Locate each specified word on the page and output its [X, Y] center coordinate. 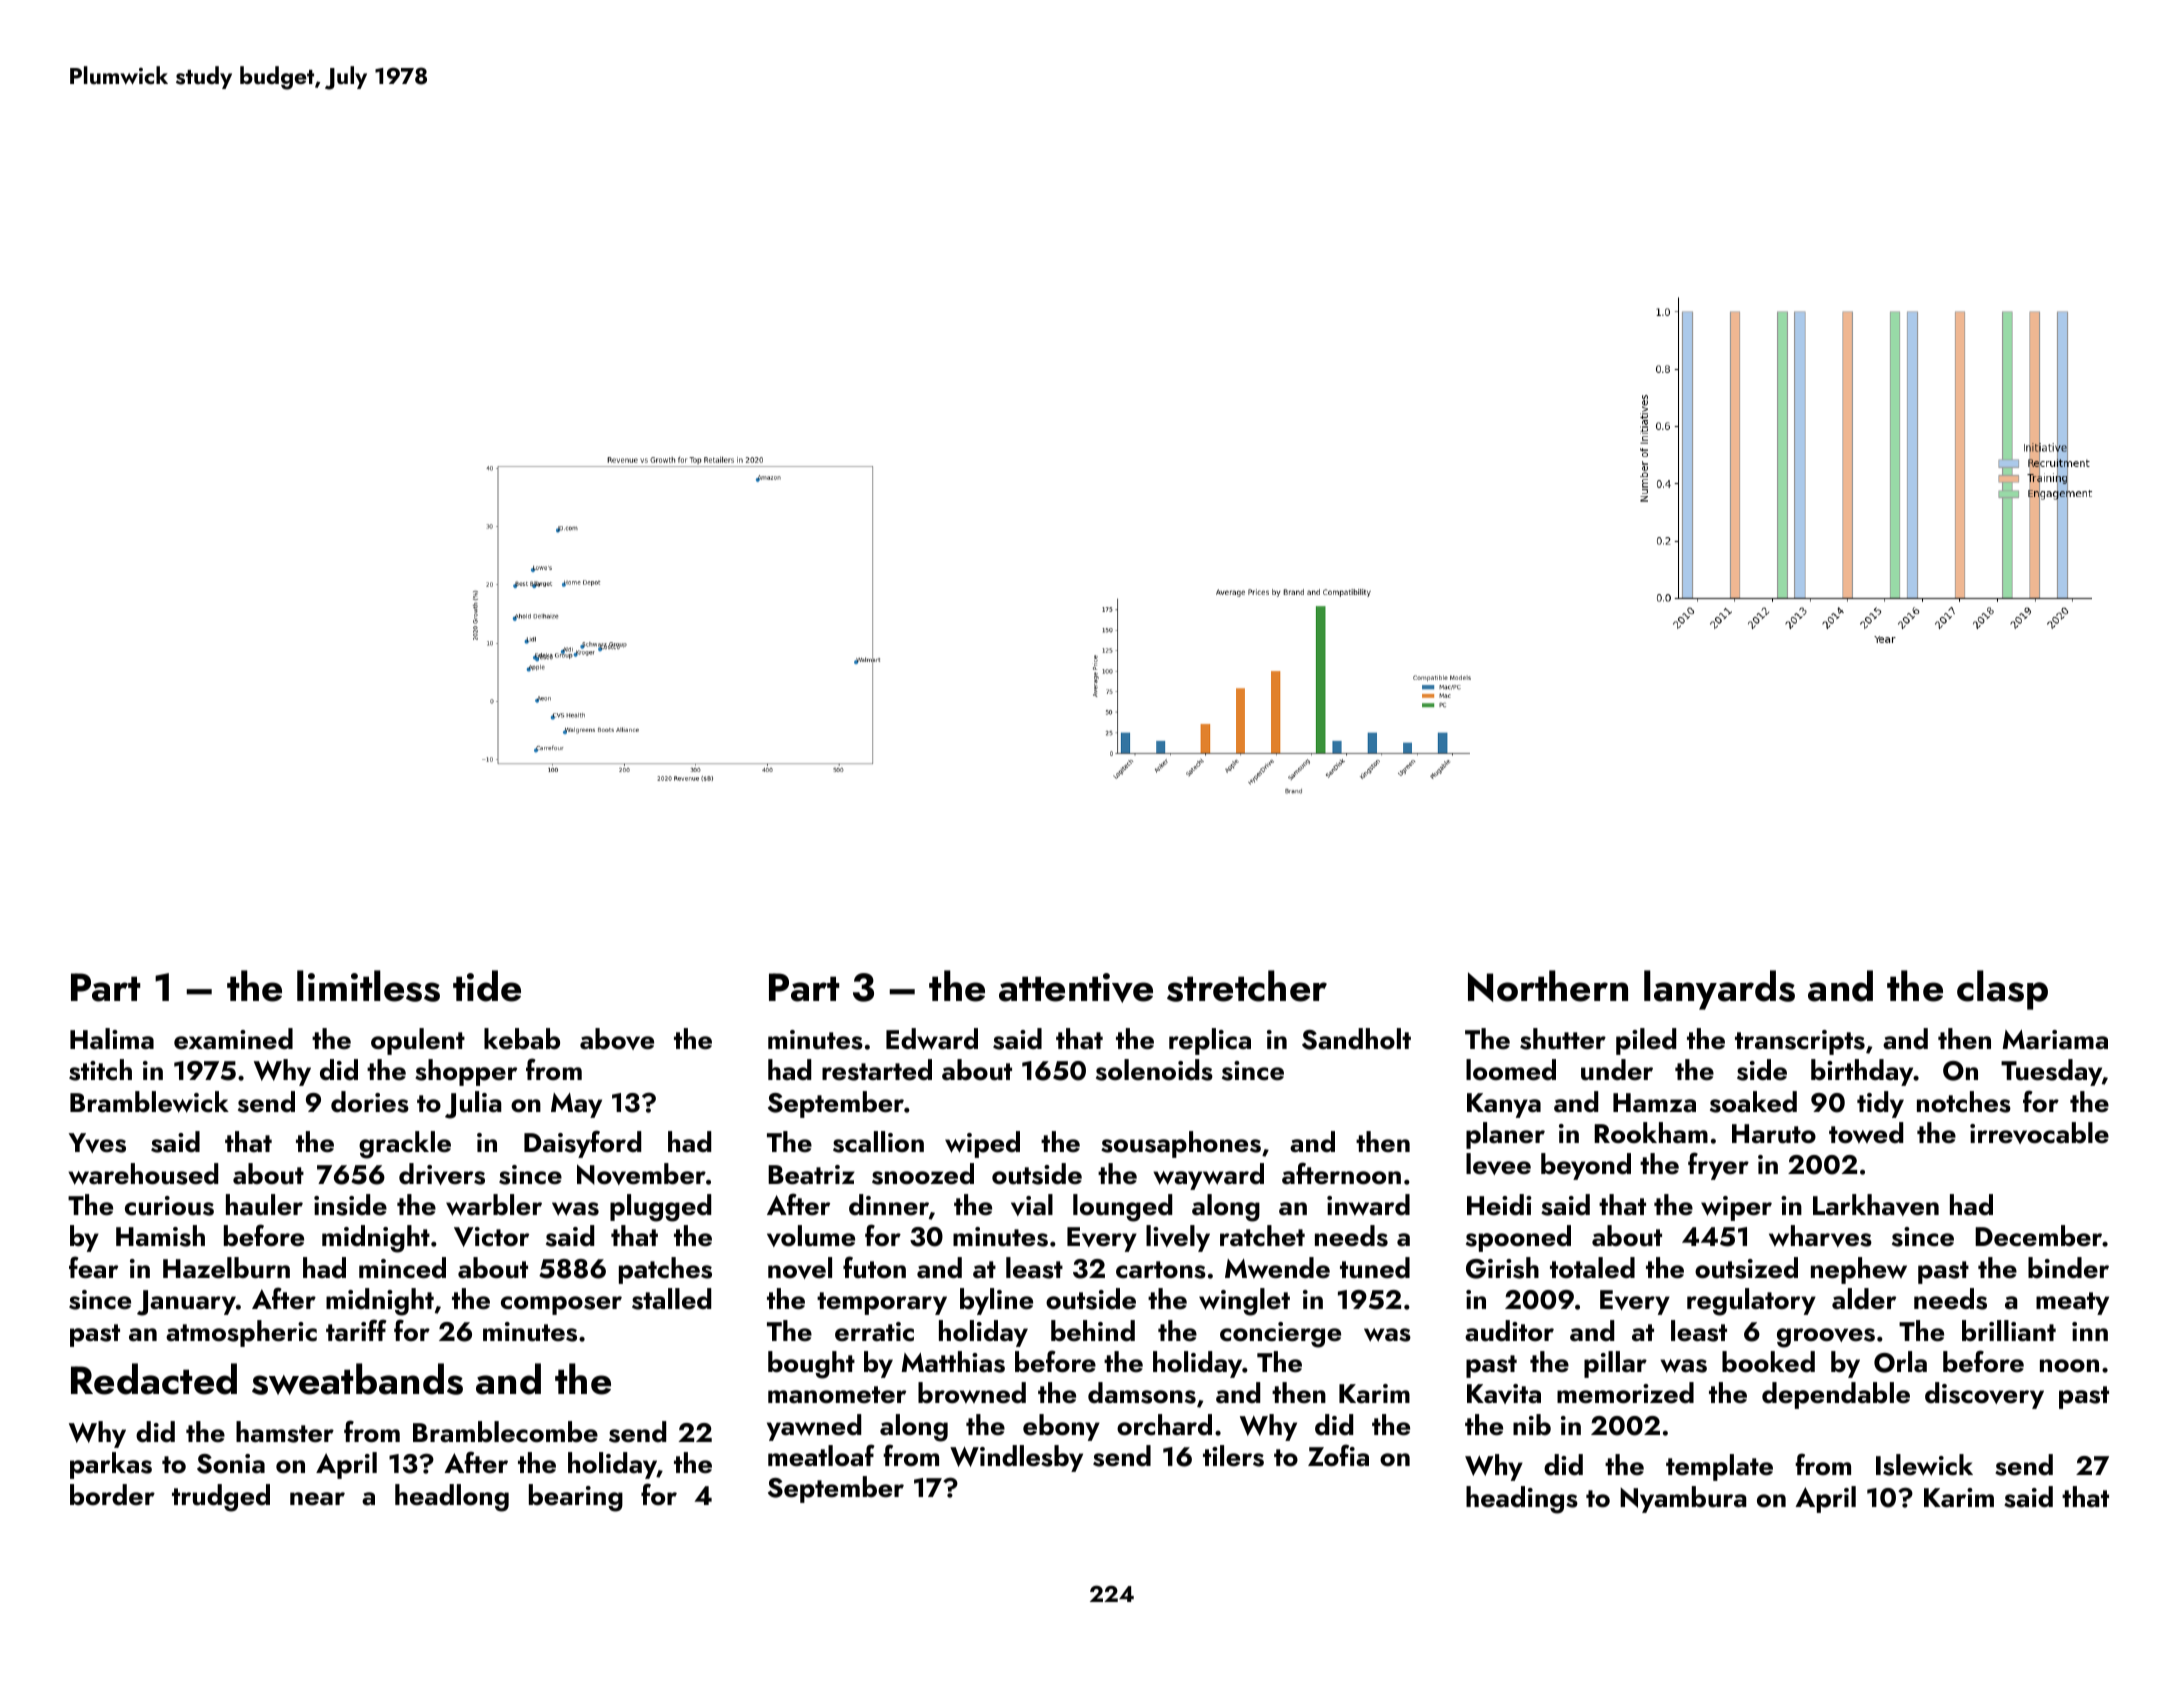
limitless [368, 986]
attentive [1076, 988]
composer [561, 1305]
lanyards [1719, 990]
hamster [285, 1432]
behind [1093, 1331]
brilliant [2009, 1331]
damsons [1142, 1393]
